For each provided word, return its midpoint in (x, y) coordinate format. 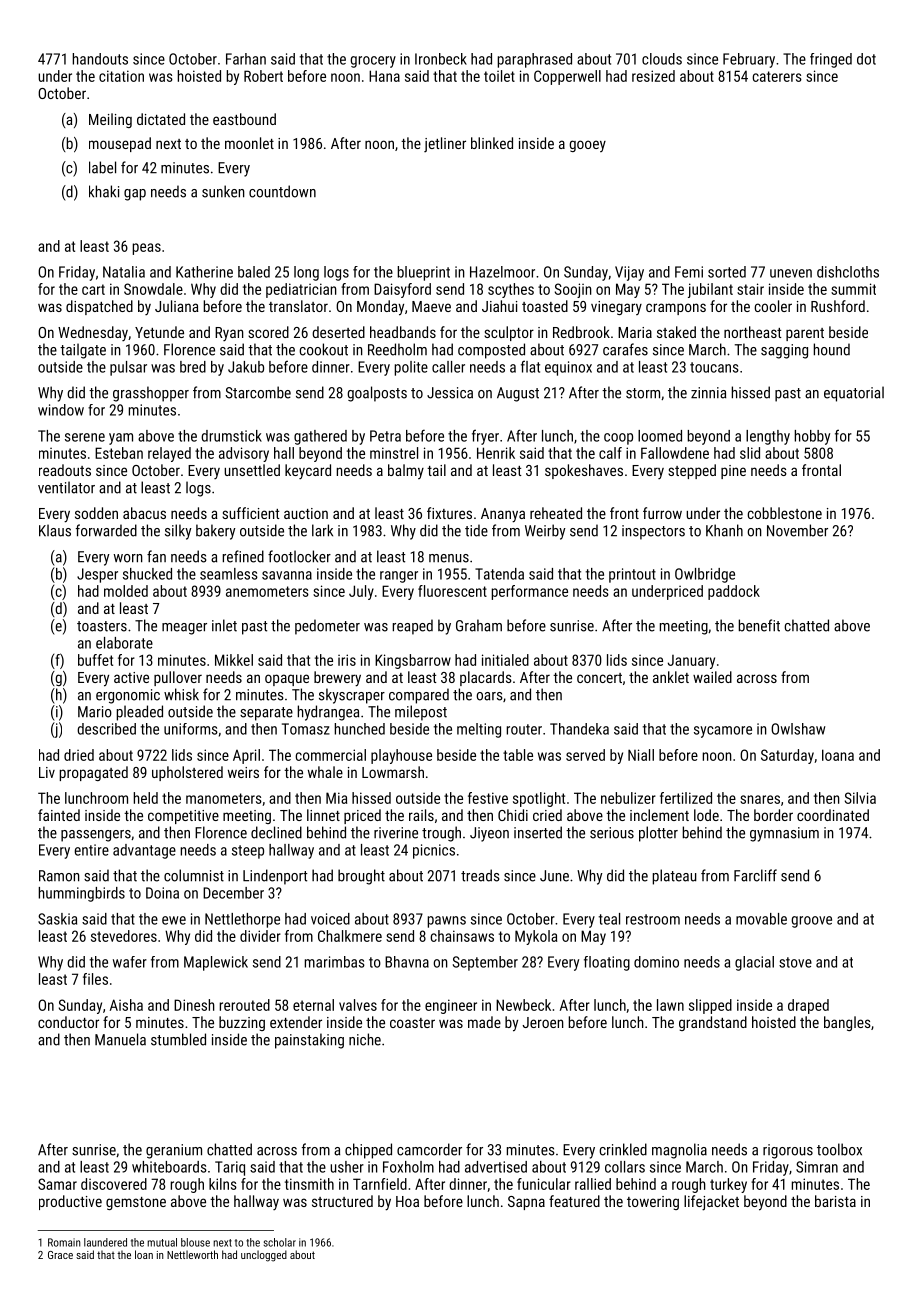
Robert (263, 76)
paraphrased (534, 60)
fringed (831, 60)
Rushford (838, 306)
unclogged (264, 1256)
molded (126, 591)
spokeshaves (584, 471)
